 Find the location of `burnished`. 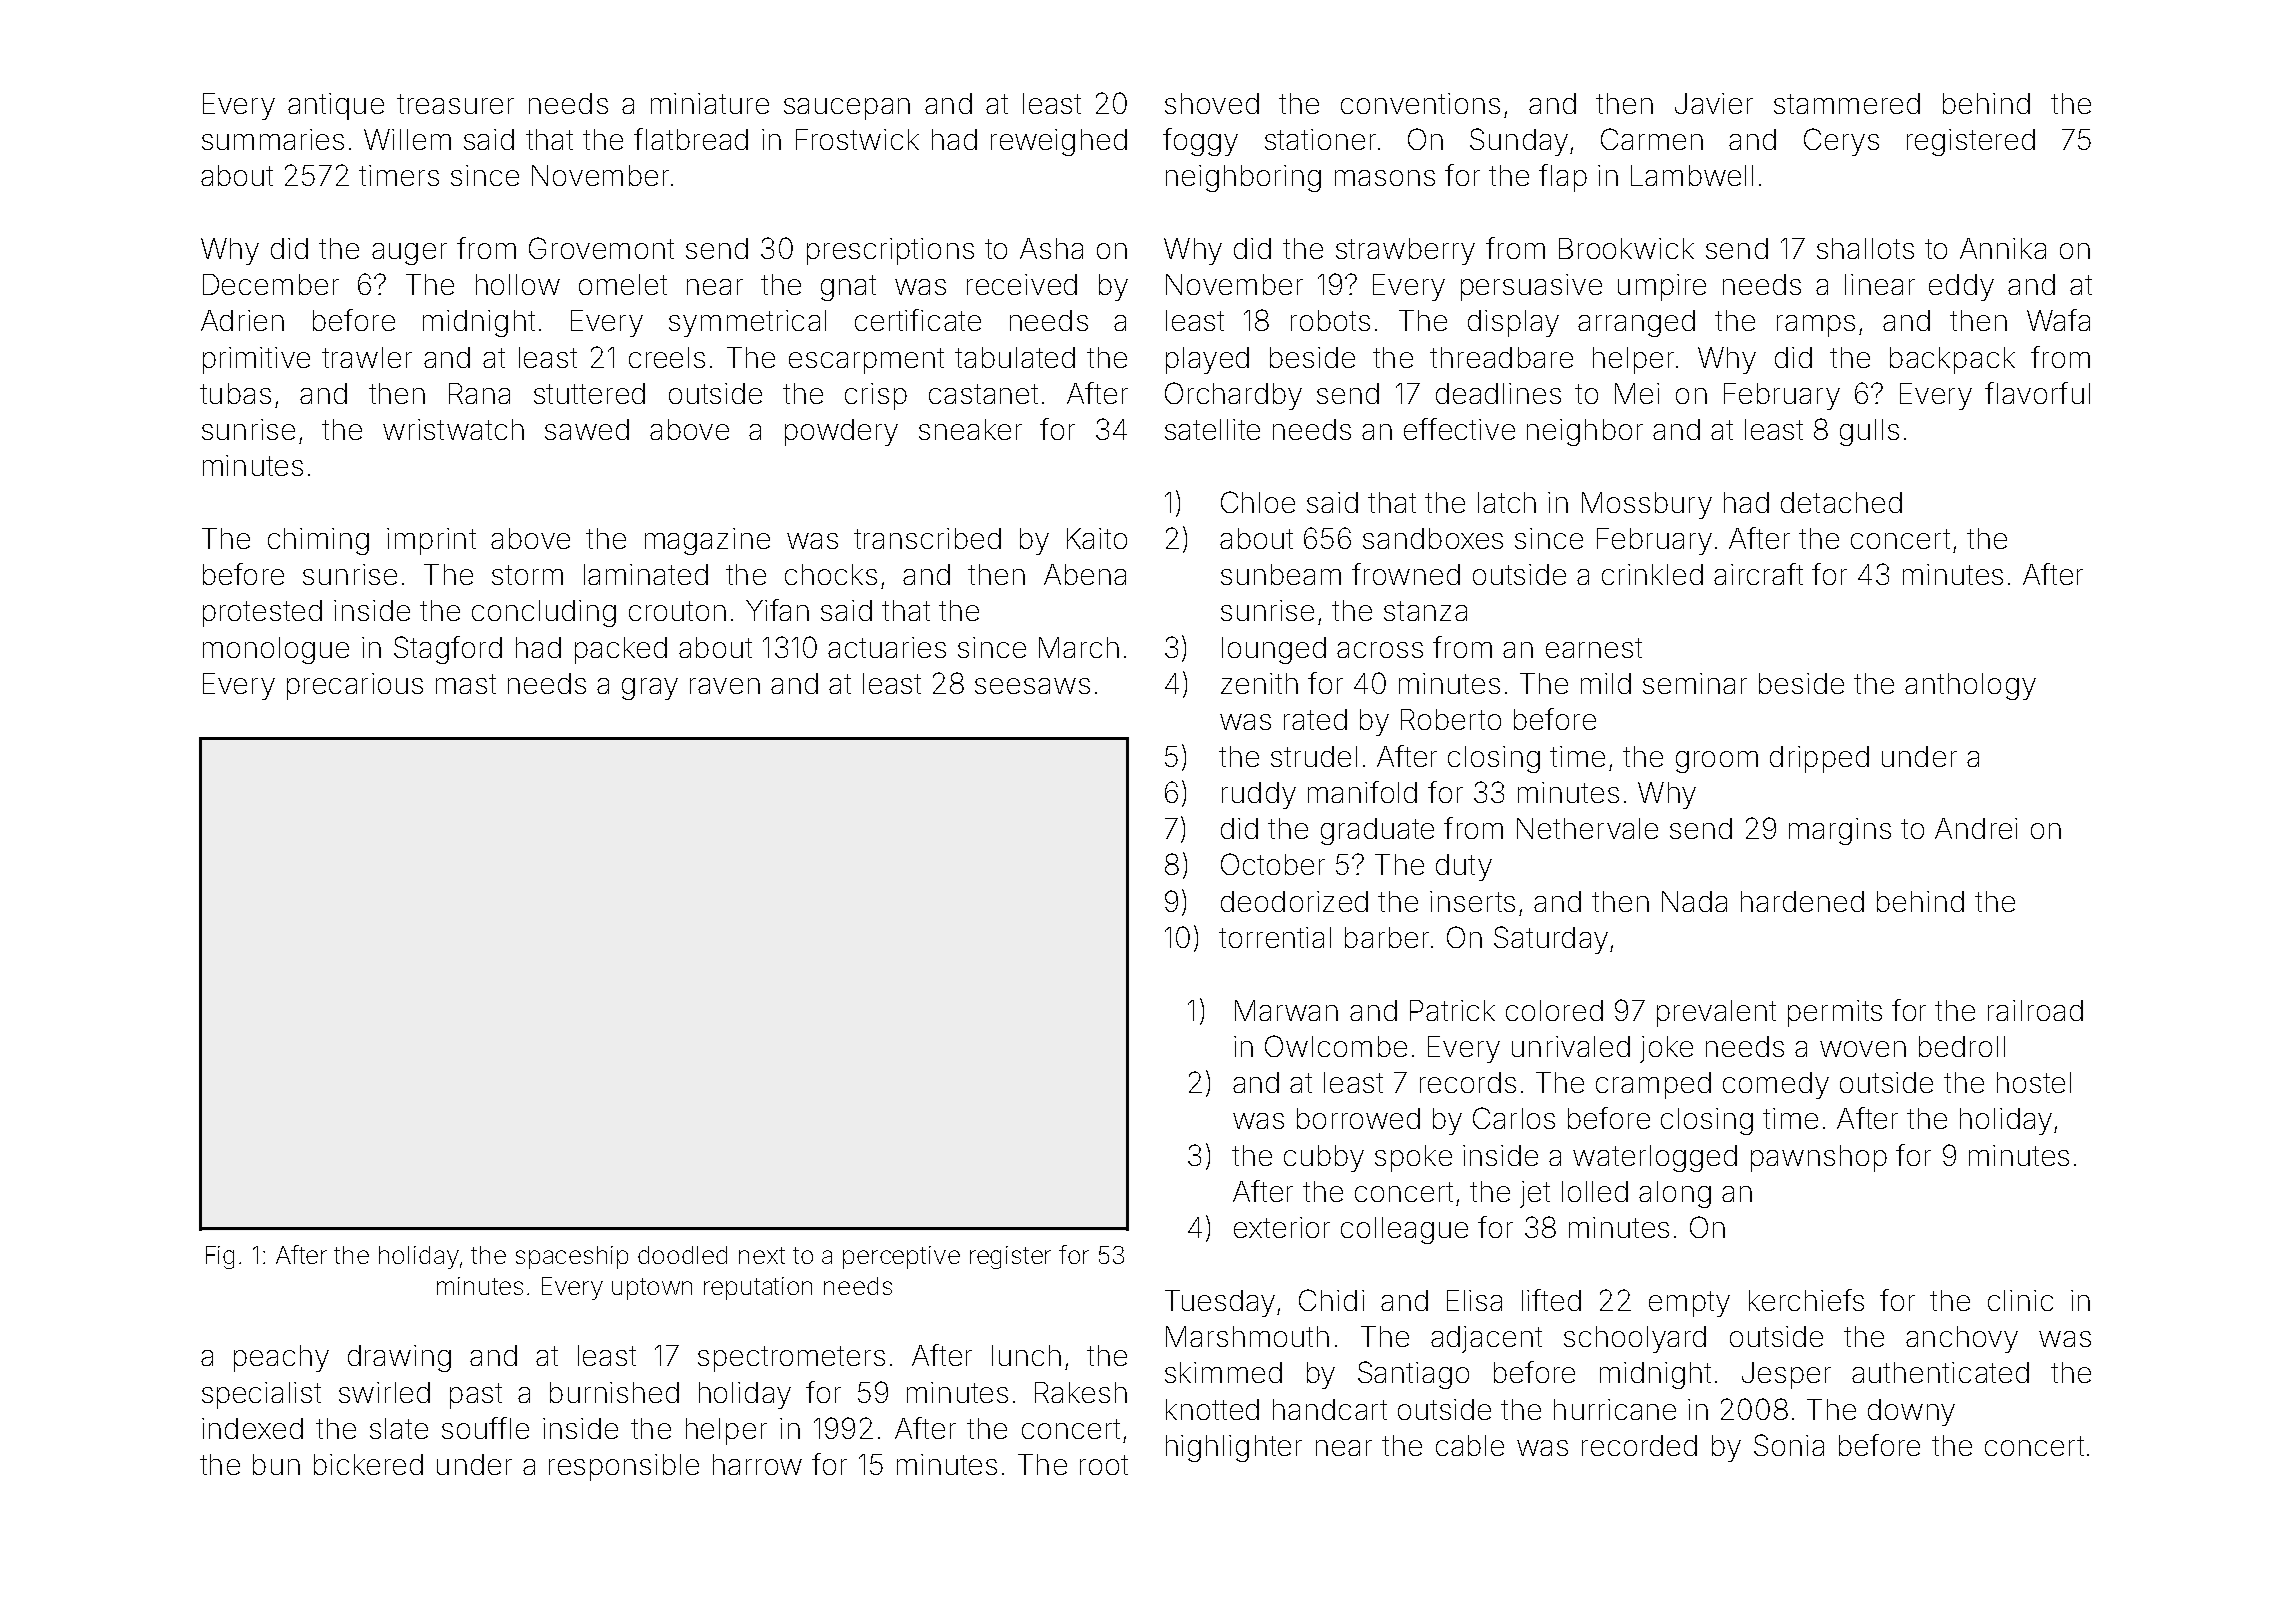

burnished is located at coordinates (614, 1392).
